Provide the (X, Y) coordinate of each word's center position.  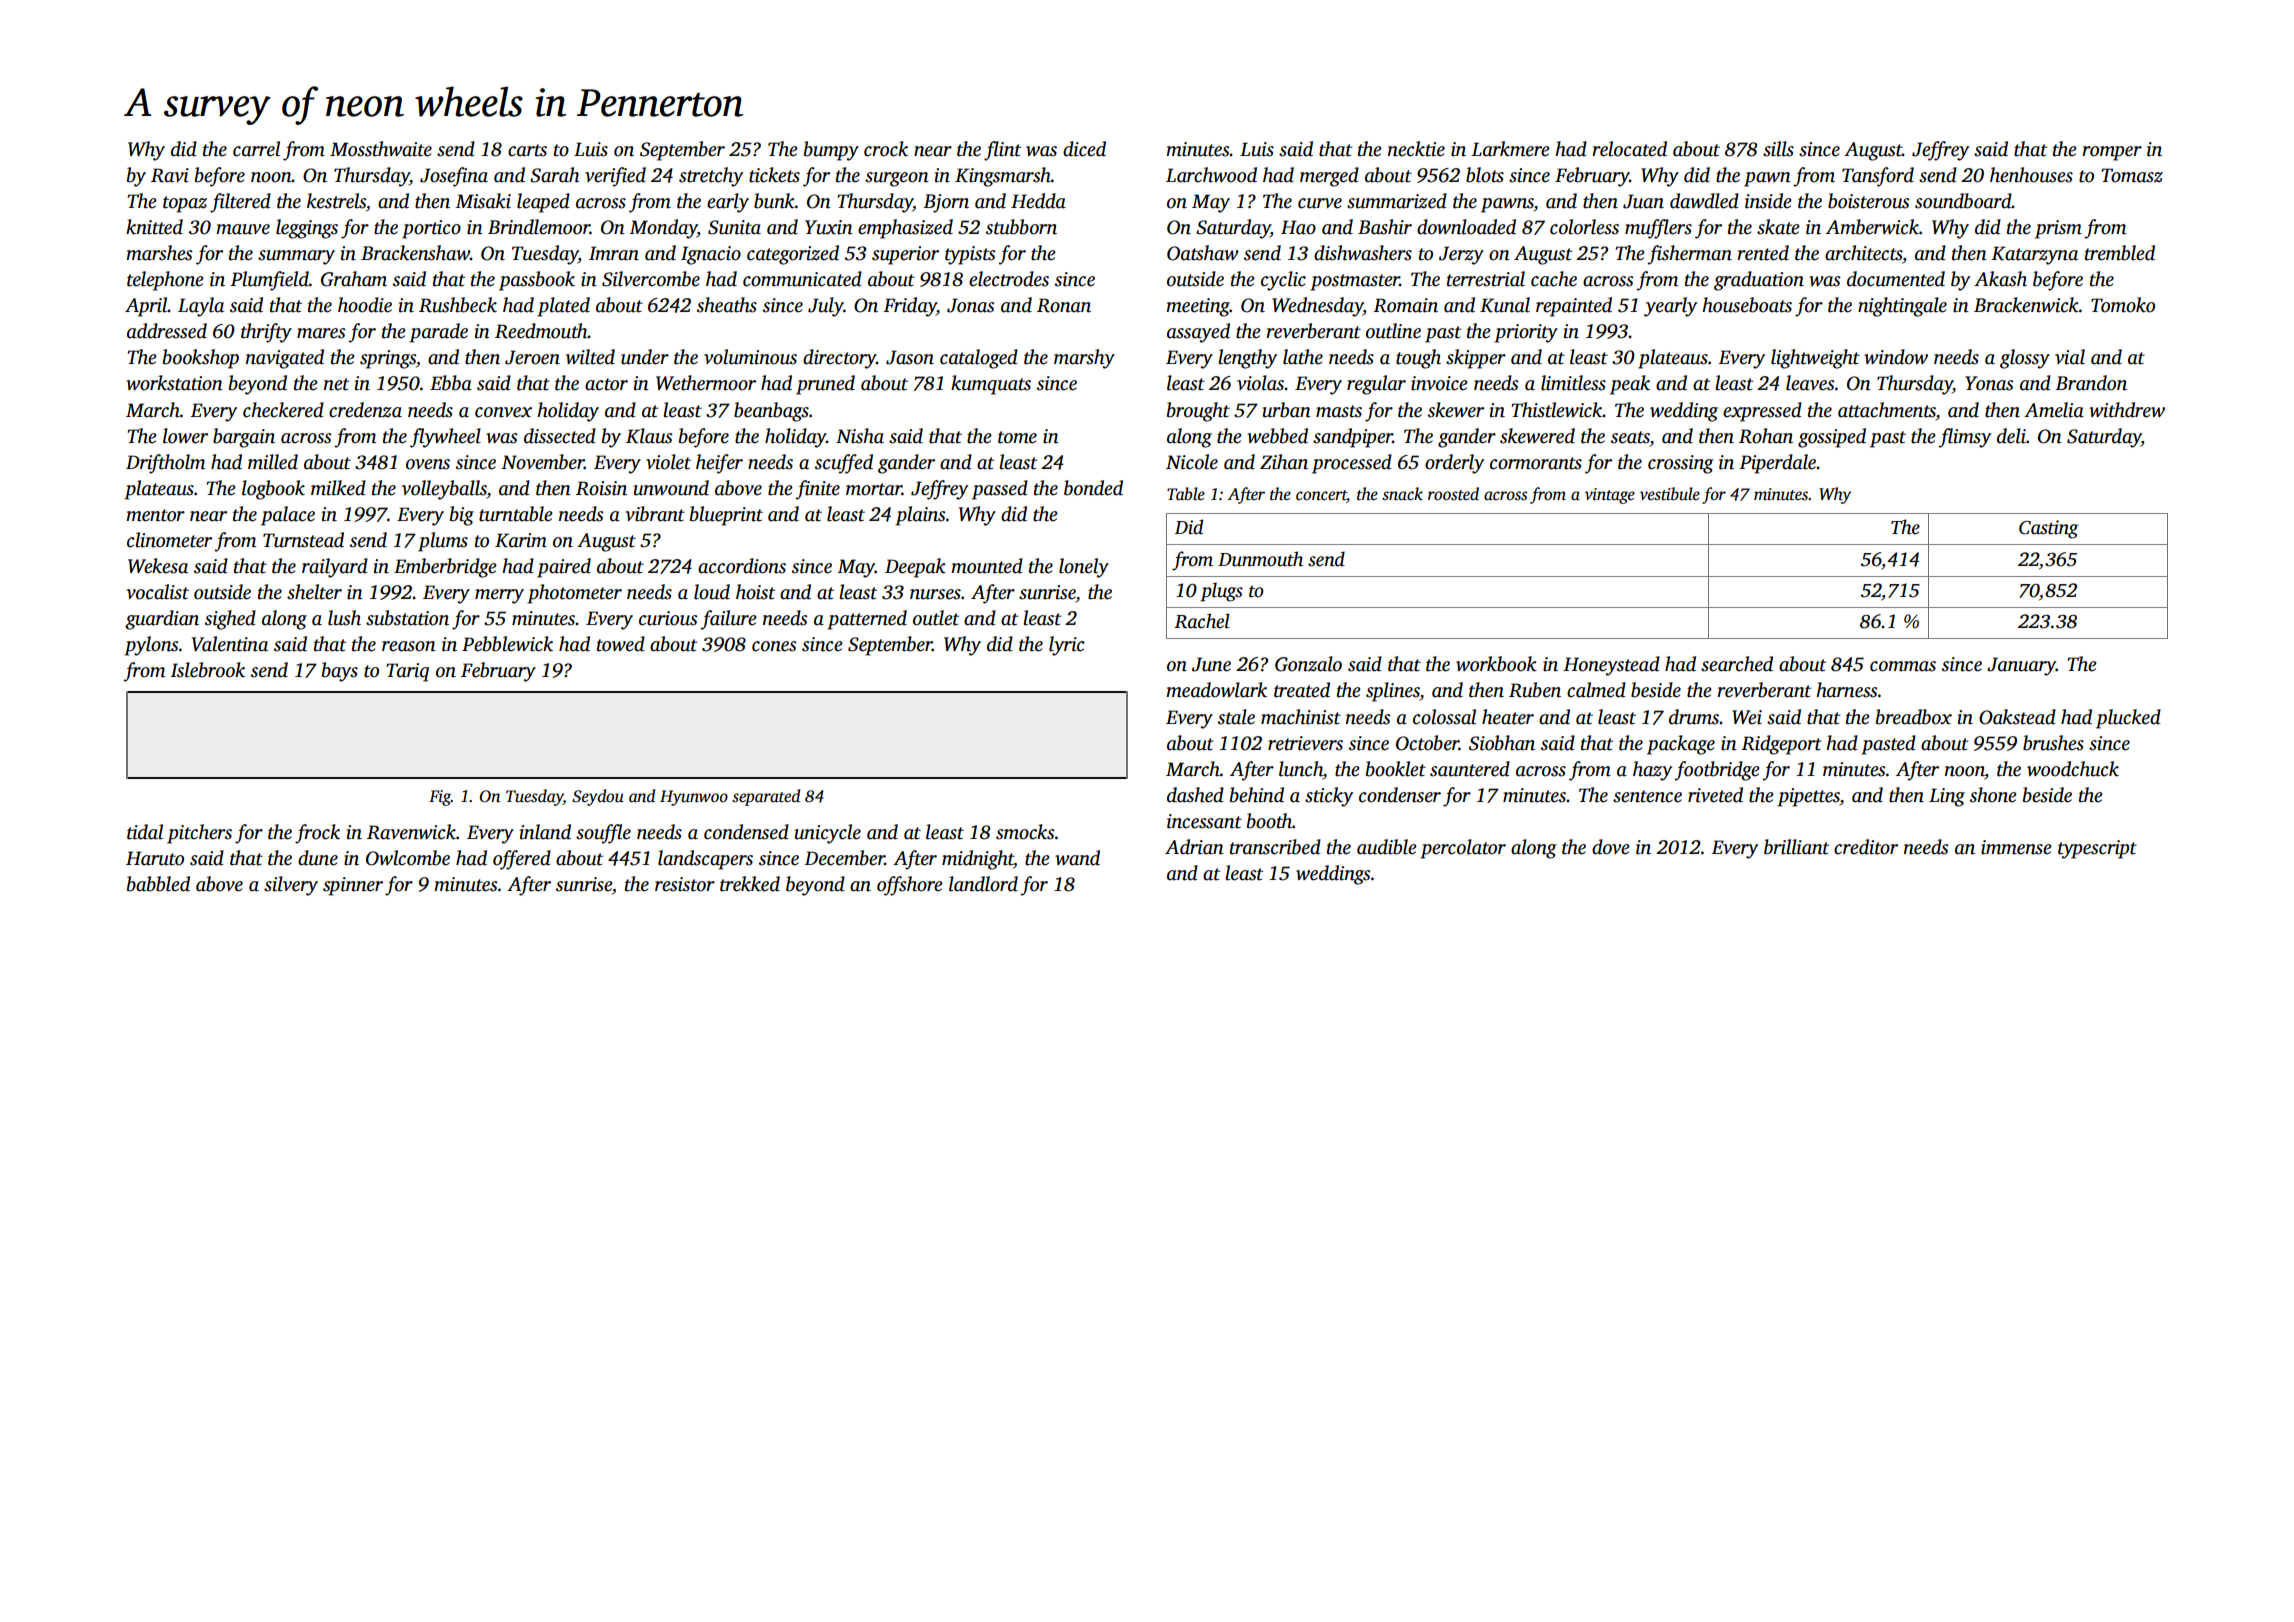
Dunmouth (1260, 559)
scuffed (844, 464)
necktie (1416, 149)
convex (503, 412)
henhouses (2031, 175)
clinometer (169, 540)
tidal (145, 832)
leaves (1810, 383)
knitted (154, 227)
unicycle (828, 834)
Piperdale (1778, 464)
